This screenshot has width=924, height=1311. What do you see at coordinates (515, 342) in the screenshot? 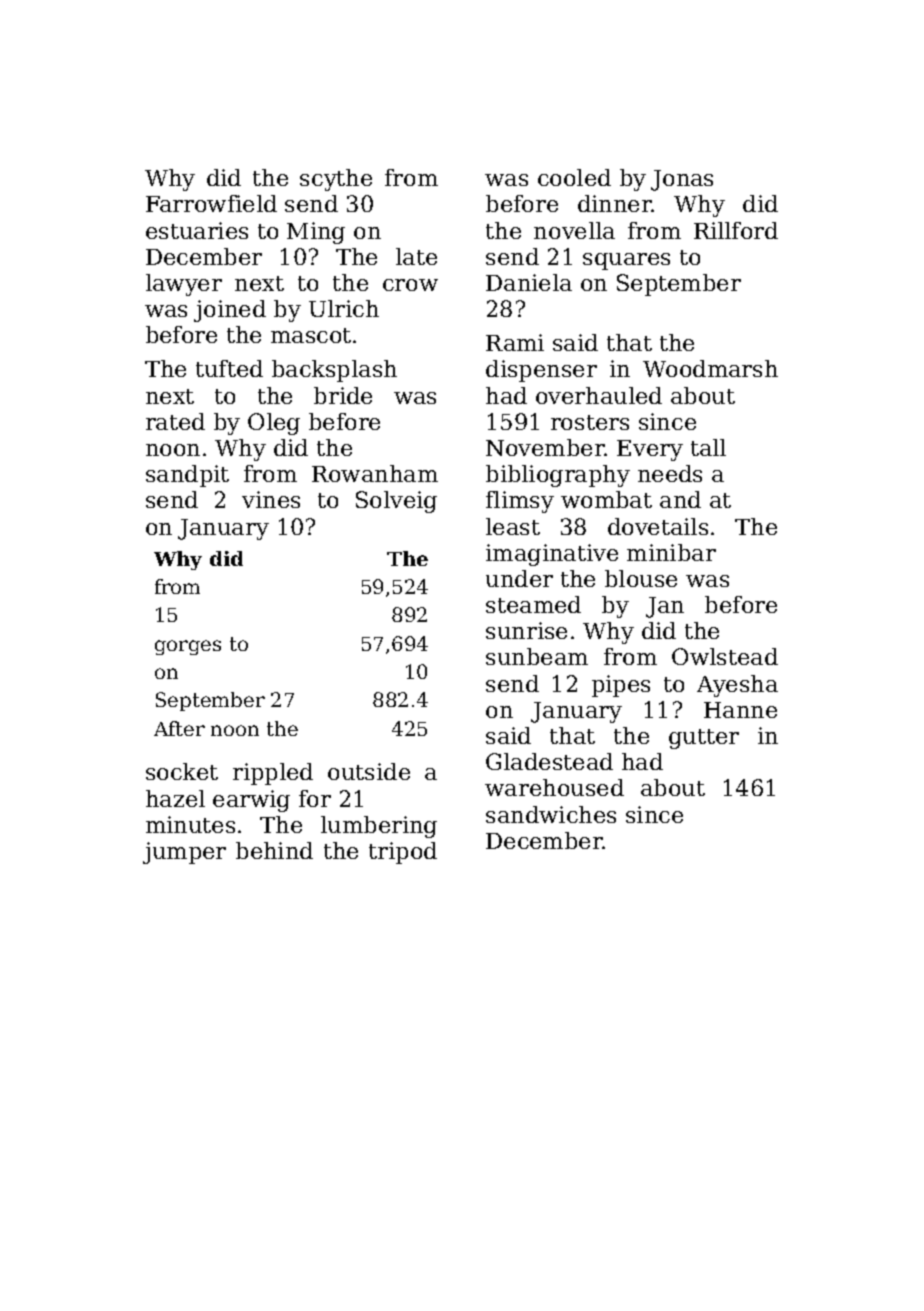
I see `Rami` at bounding box center [515, 342].
